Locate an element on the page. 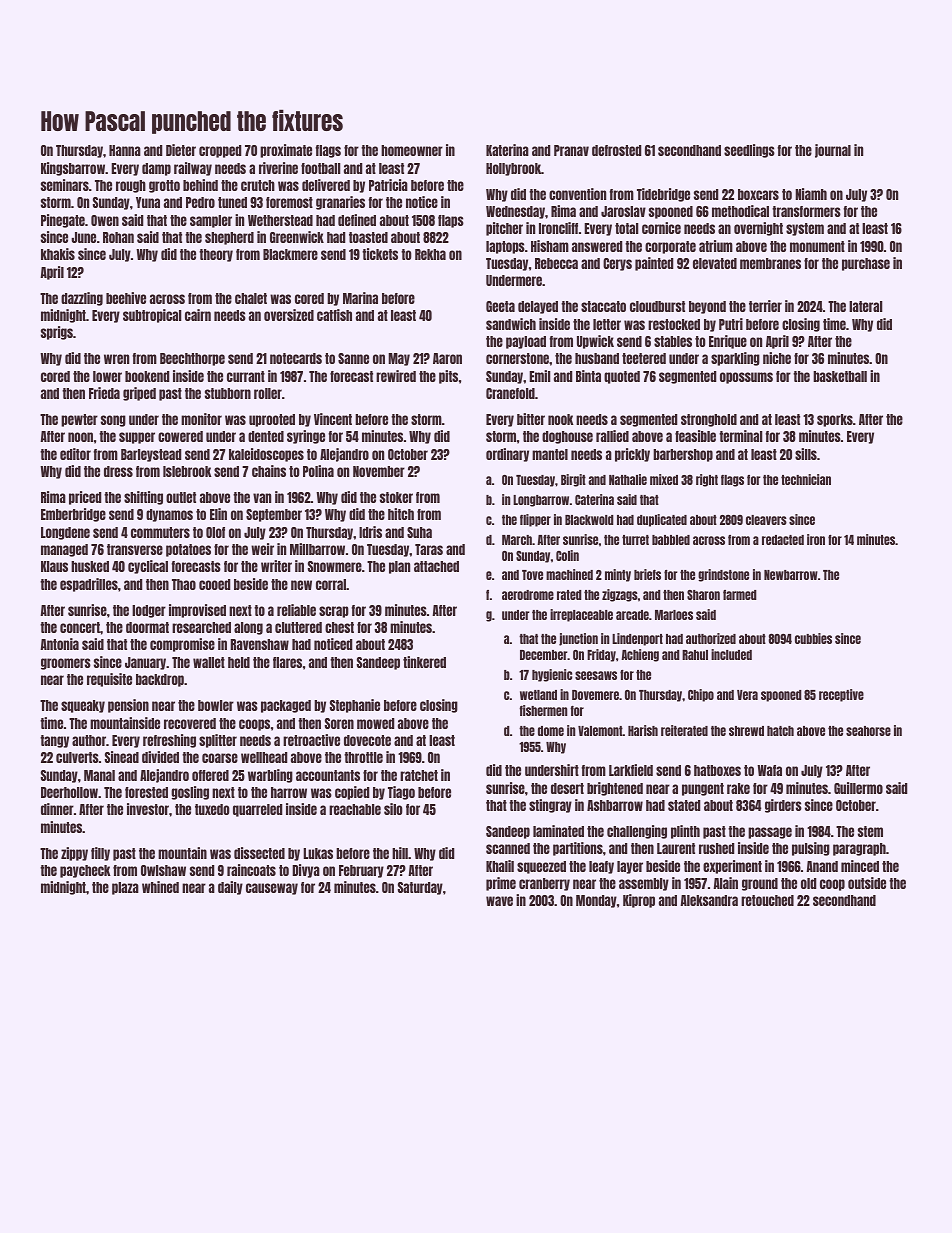  held is located at coordinates (239, 662).
